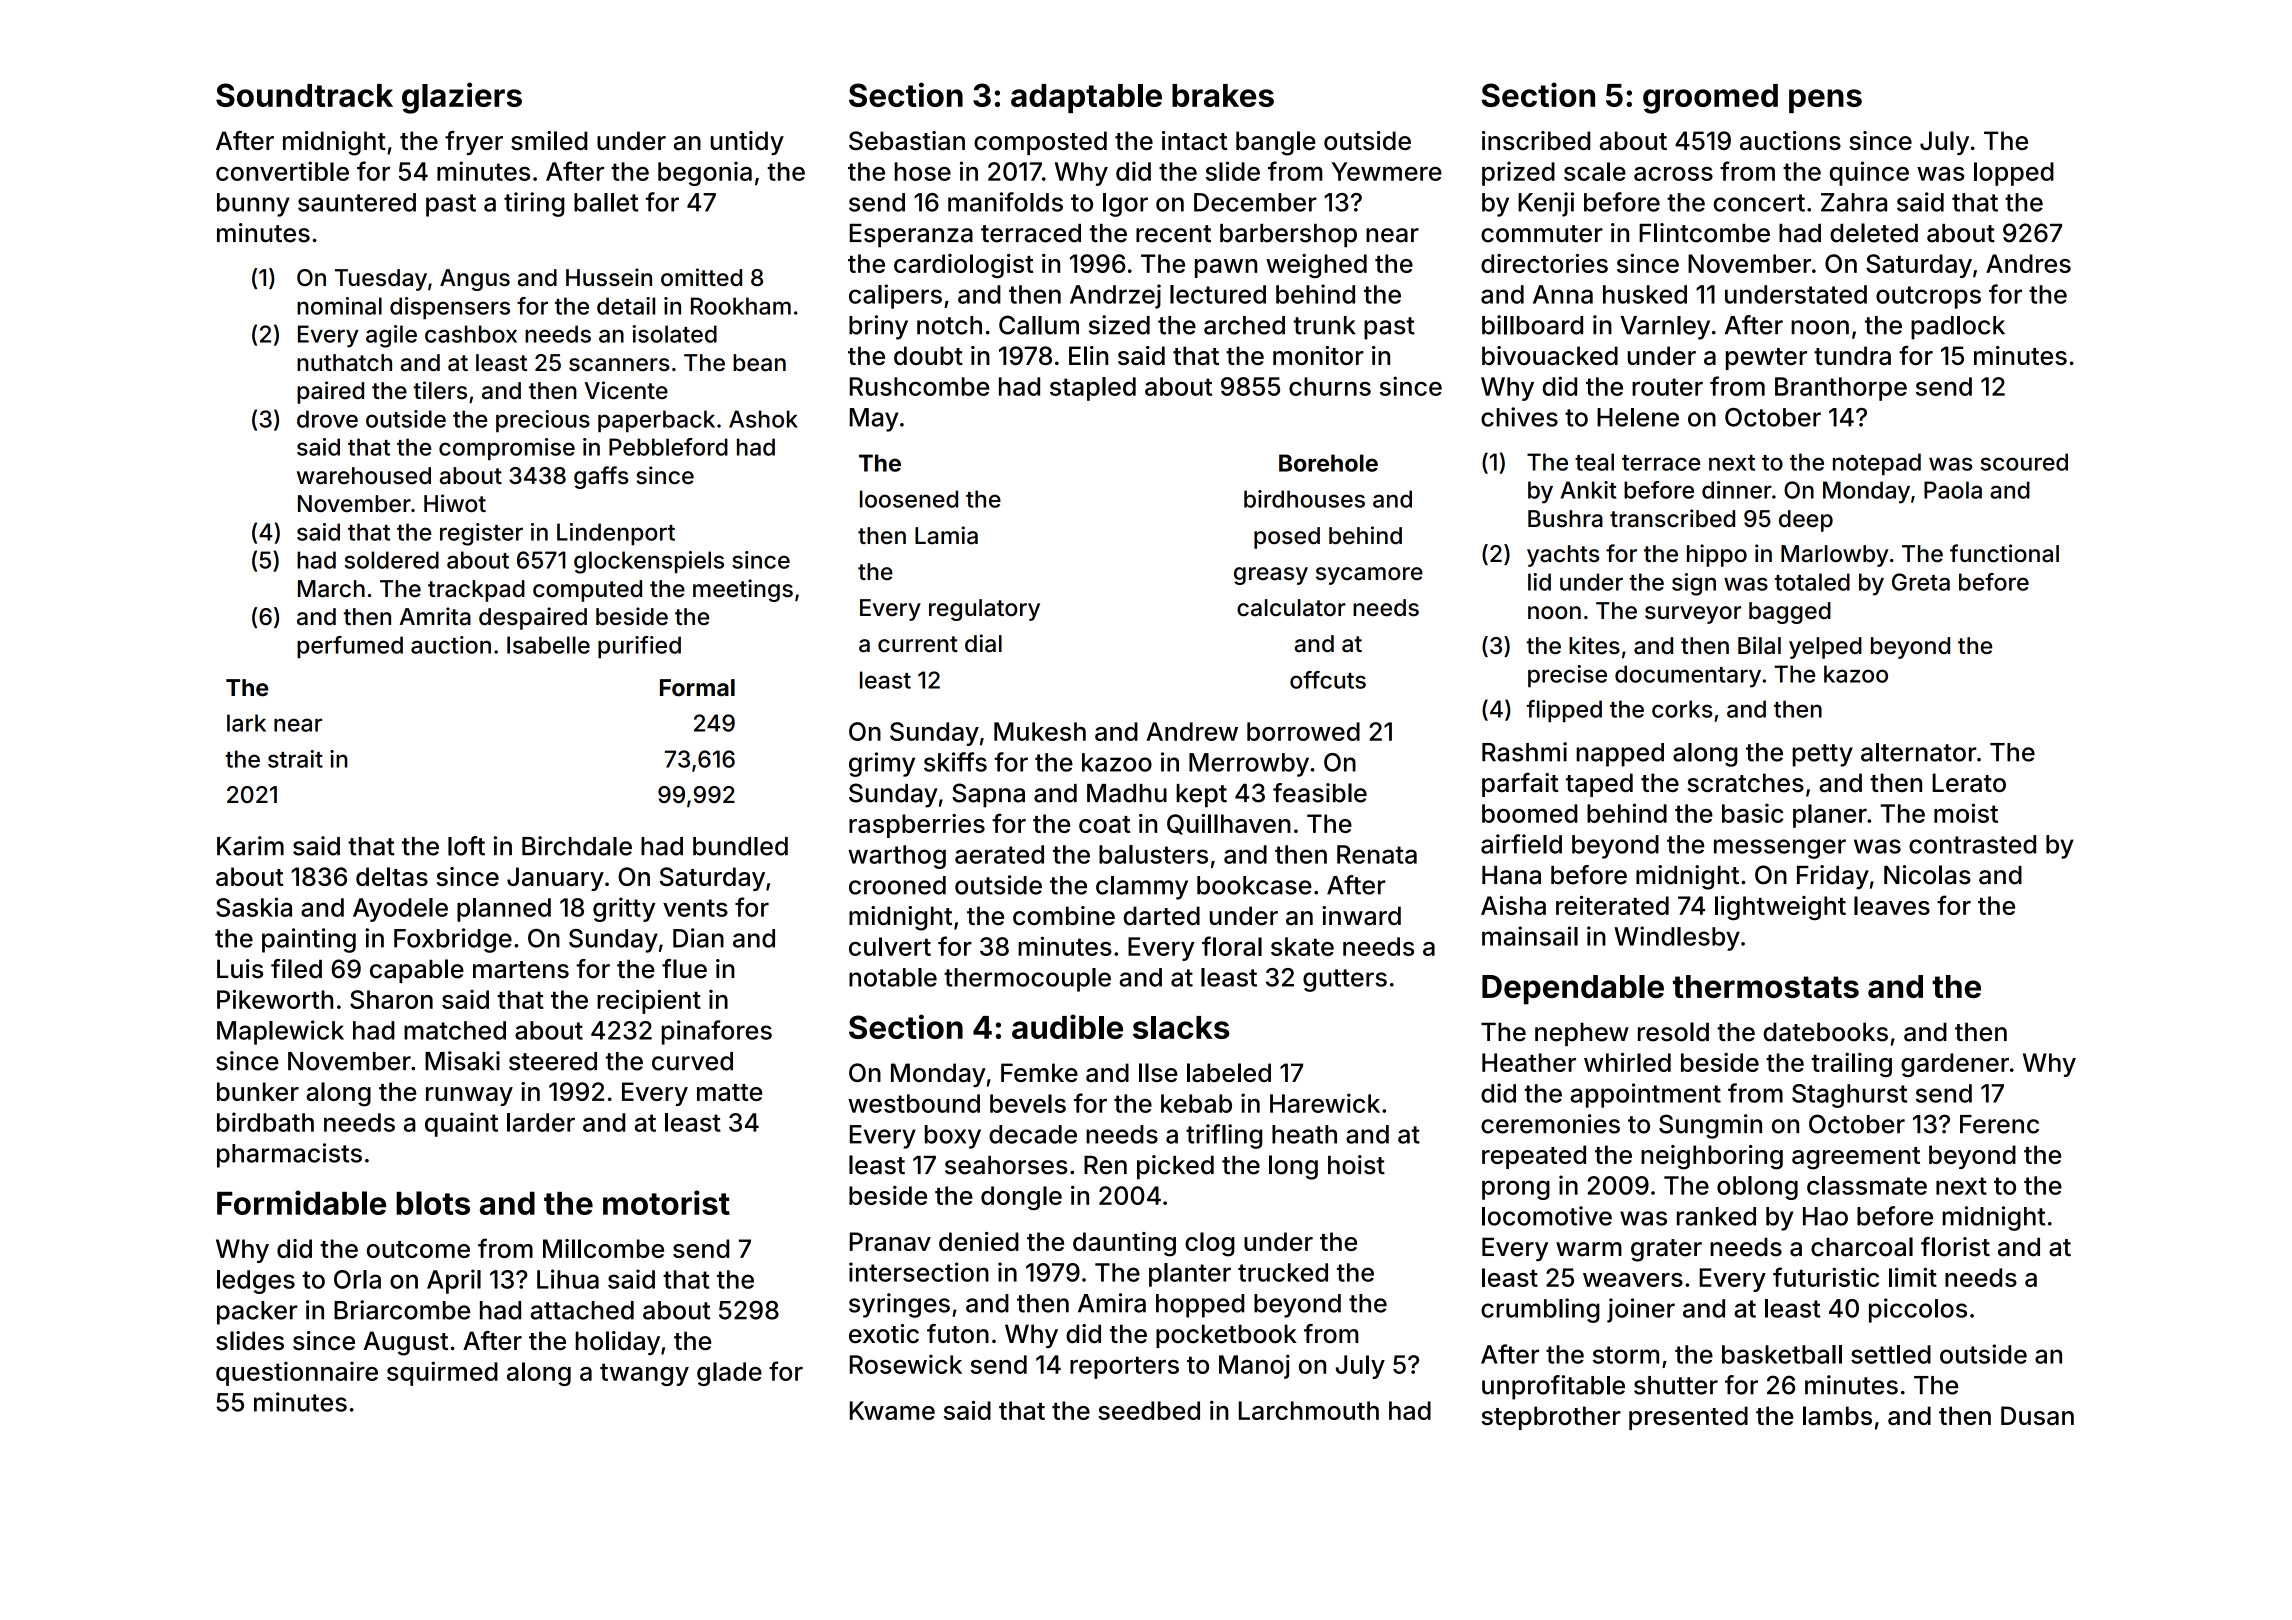 The image size is (2292, 1620). I want to click on Branthorpe, so click(1841, 389).
